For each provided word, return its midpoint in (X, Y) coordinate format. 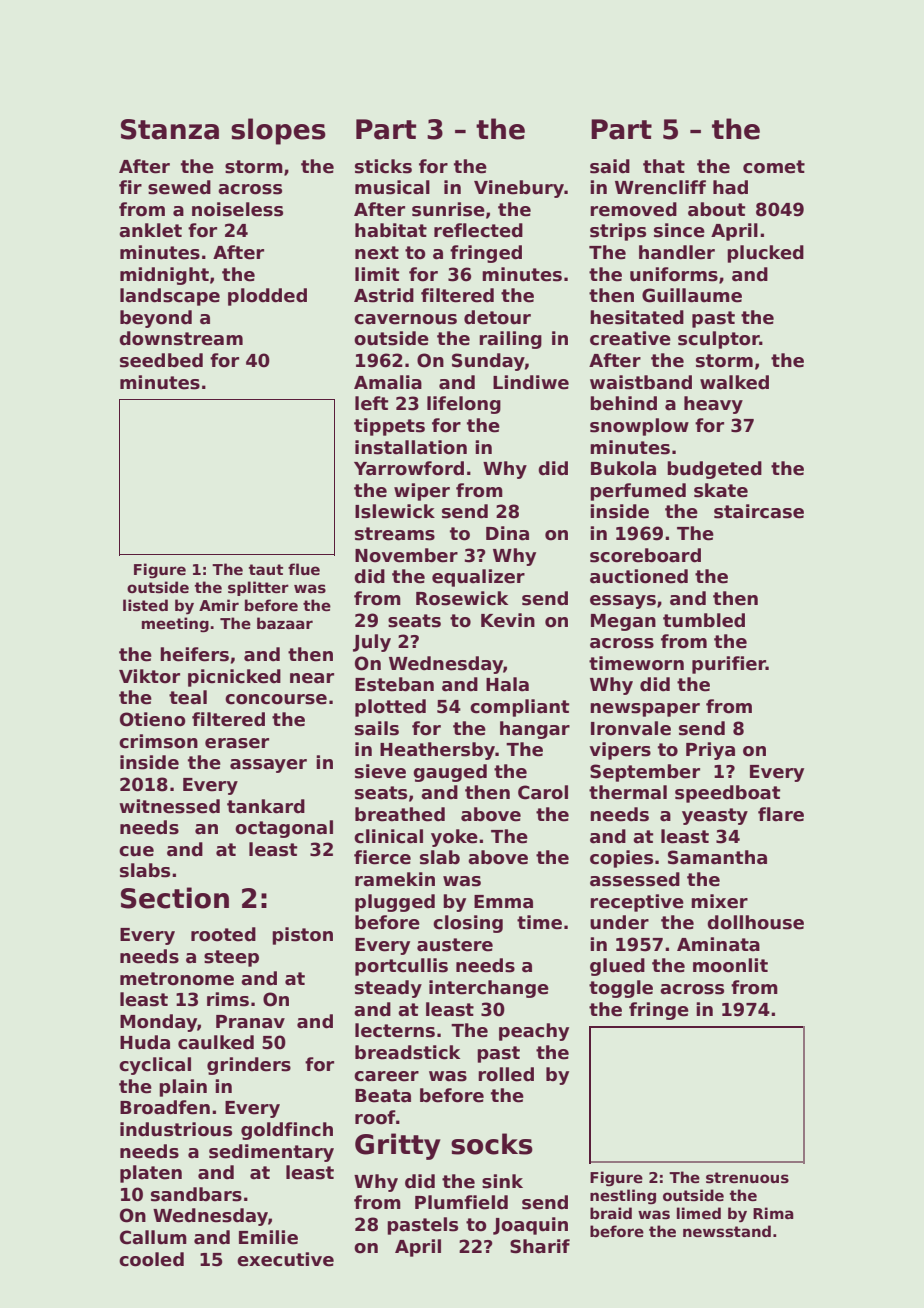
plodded (267, 297)
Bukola (623, 468)
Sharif (540, 1246)
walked (734, 382)
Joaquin (530, 1226)
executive (285, 1259)
